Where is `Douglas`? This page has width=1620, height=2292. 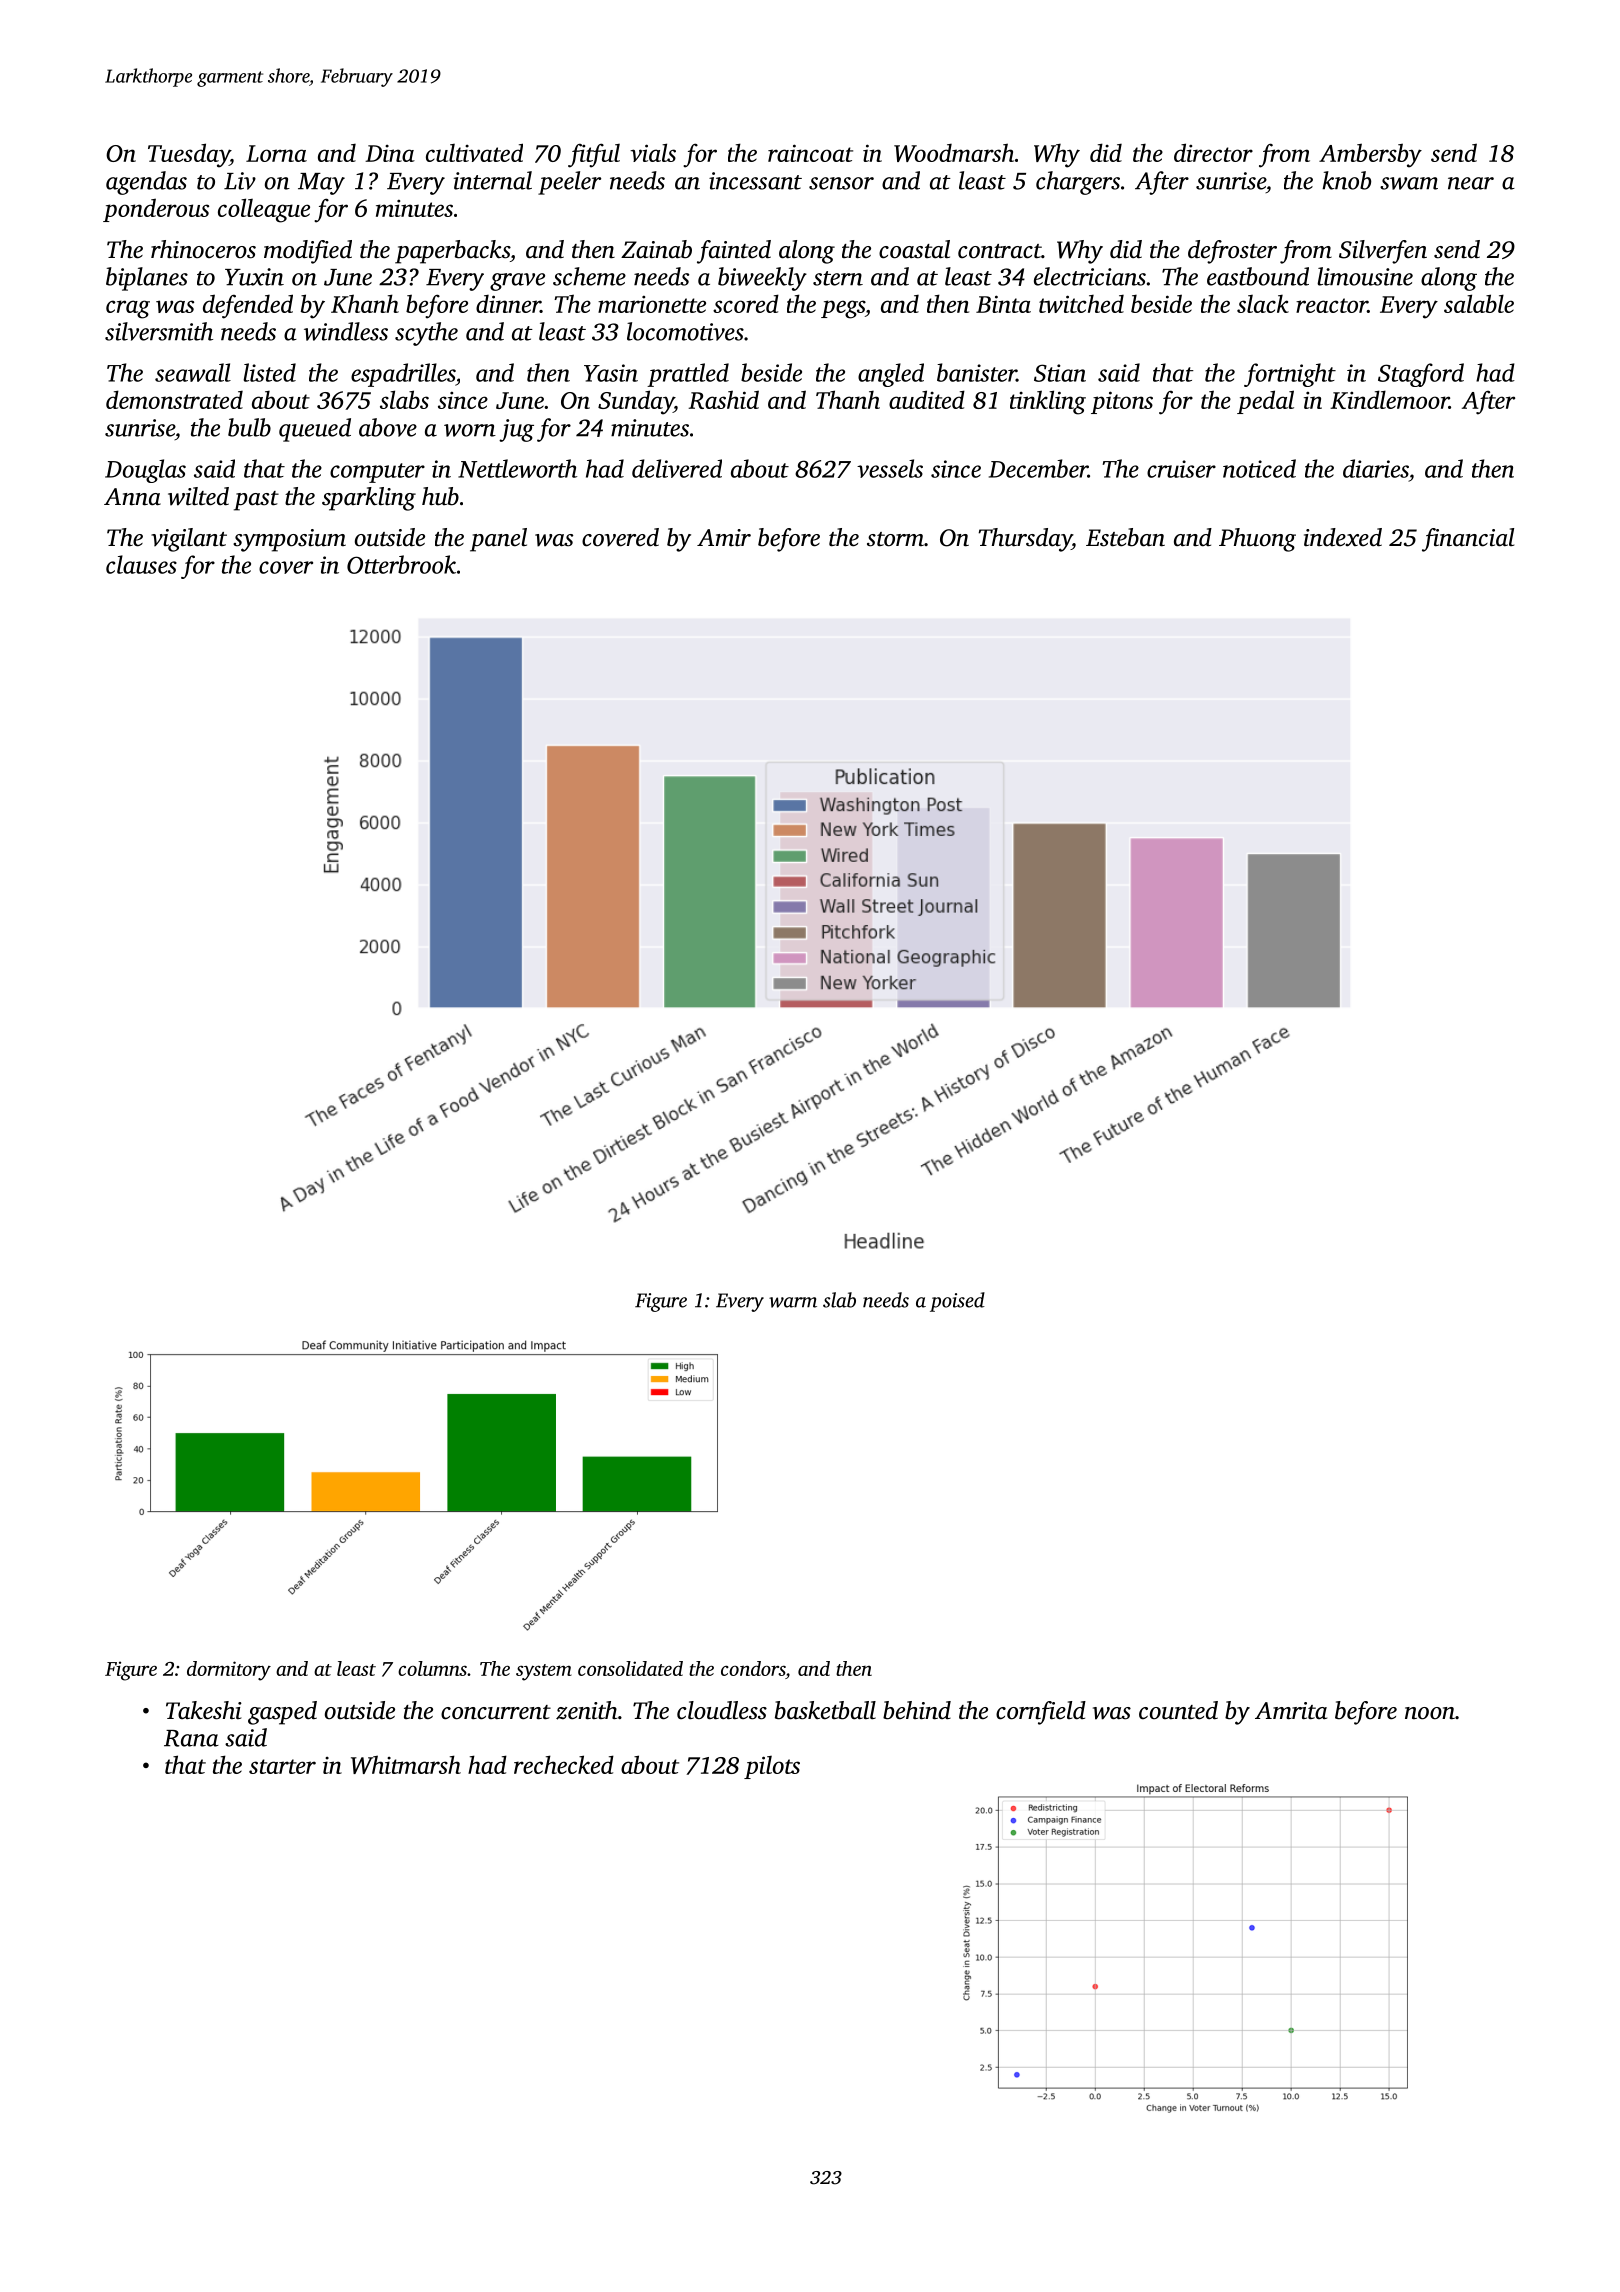 Douglas is located at coordinates (145, 471).
